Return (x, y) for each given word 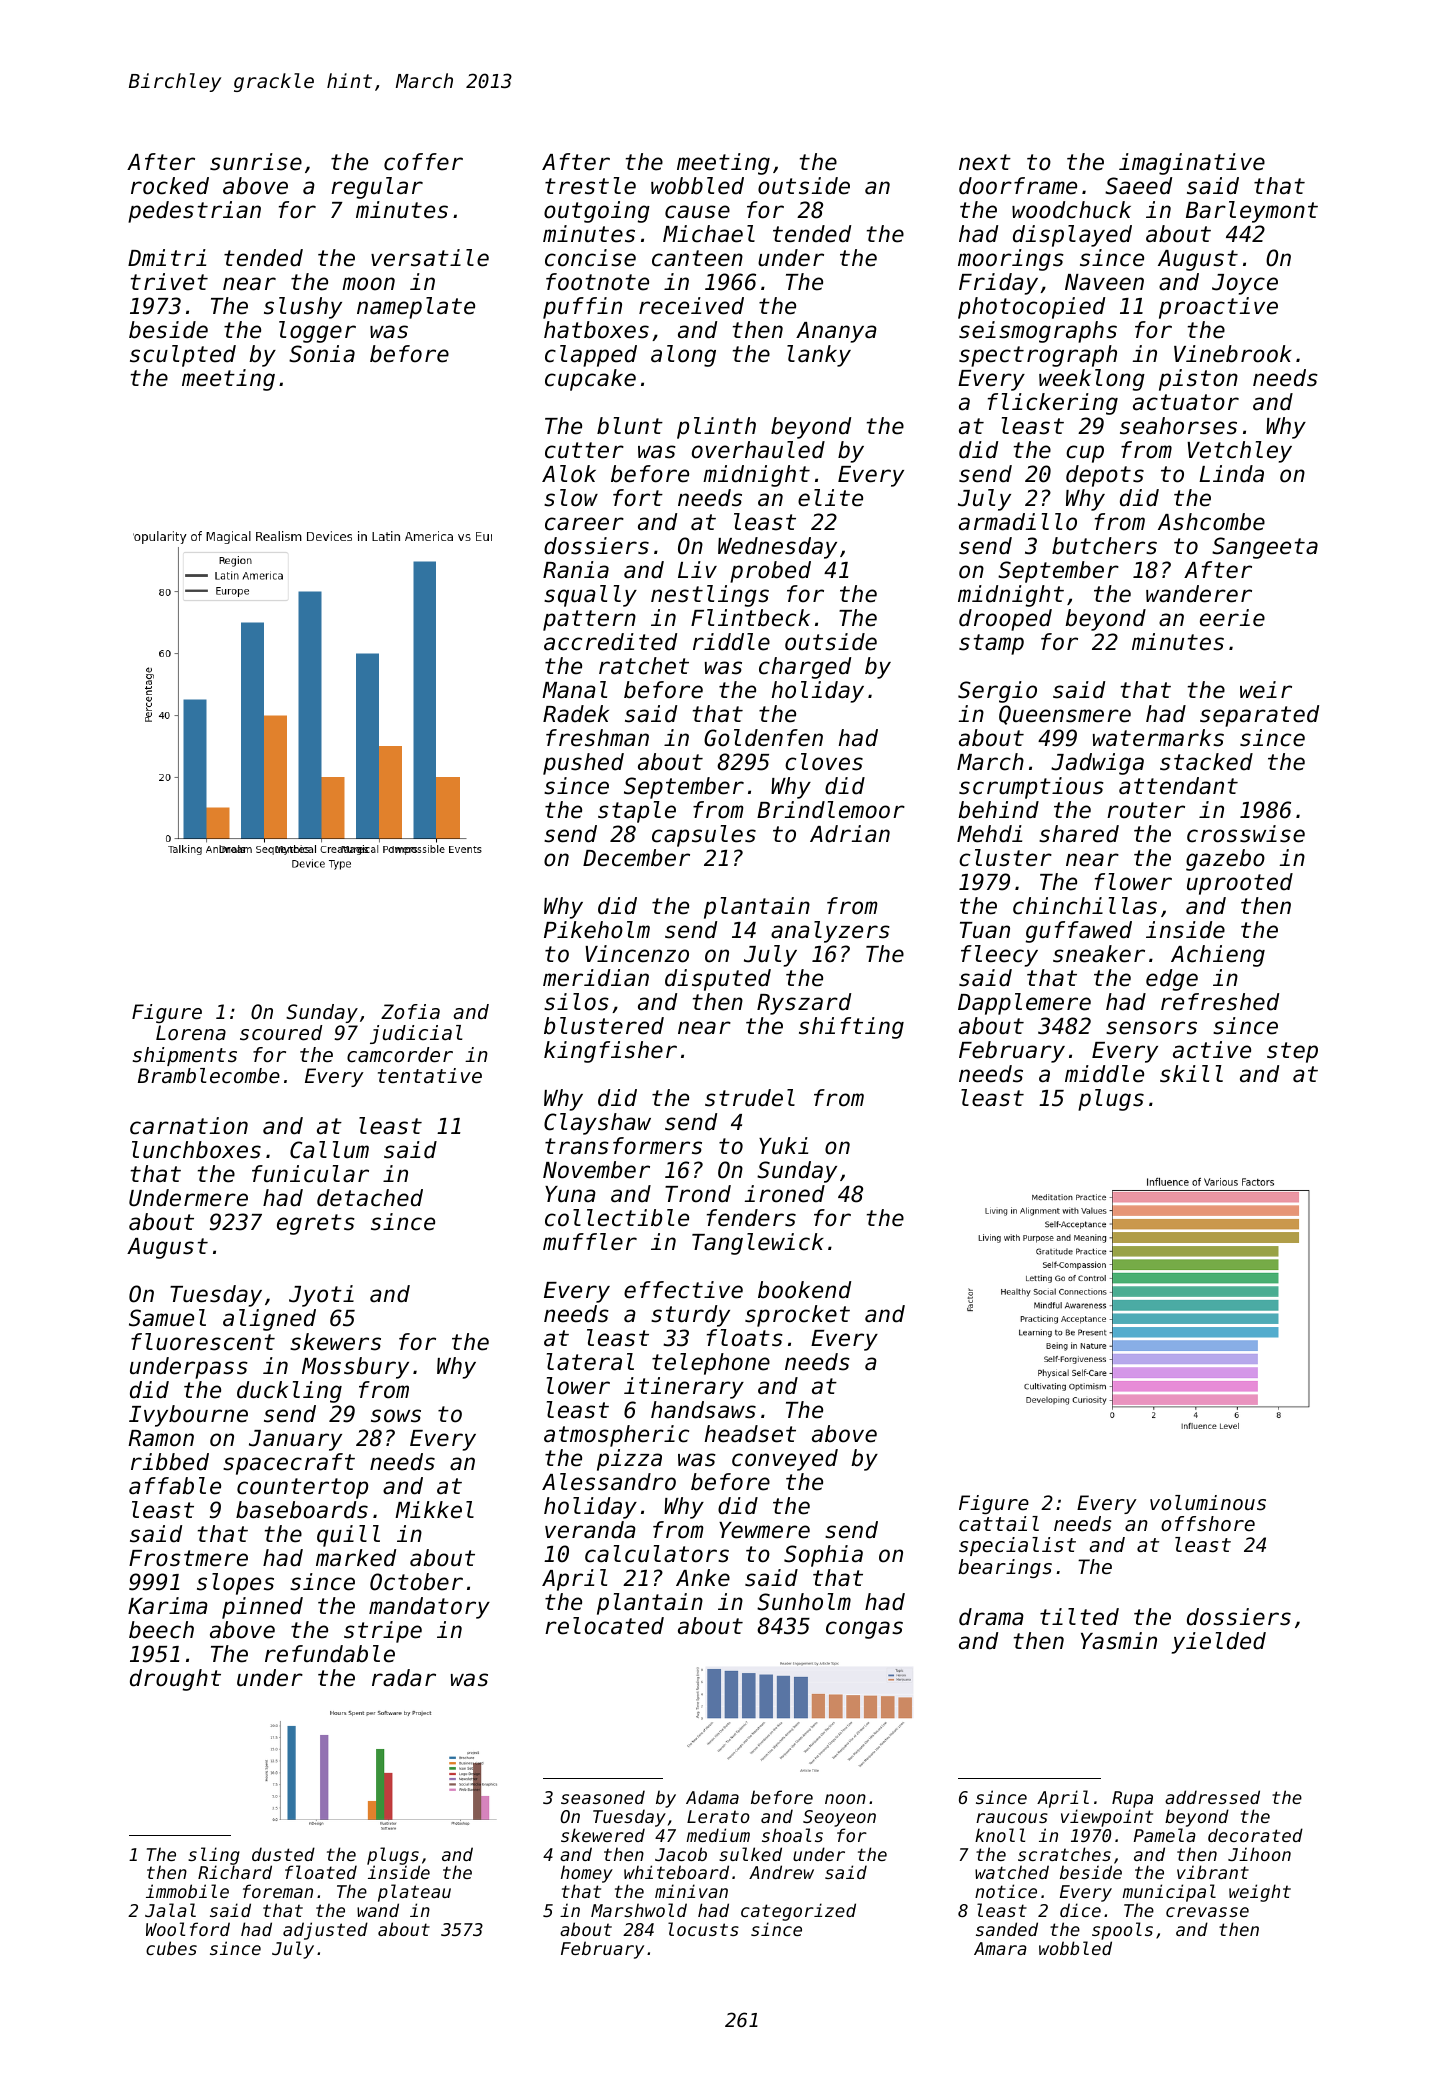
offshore (1208, 1524)
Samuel (167, 1318)
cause (697, 212)
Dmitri (167, 257)
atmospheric (616, 1436)
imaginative (1192, 164)
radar (404, 1678)
